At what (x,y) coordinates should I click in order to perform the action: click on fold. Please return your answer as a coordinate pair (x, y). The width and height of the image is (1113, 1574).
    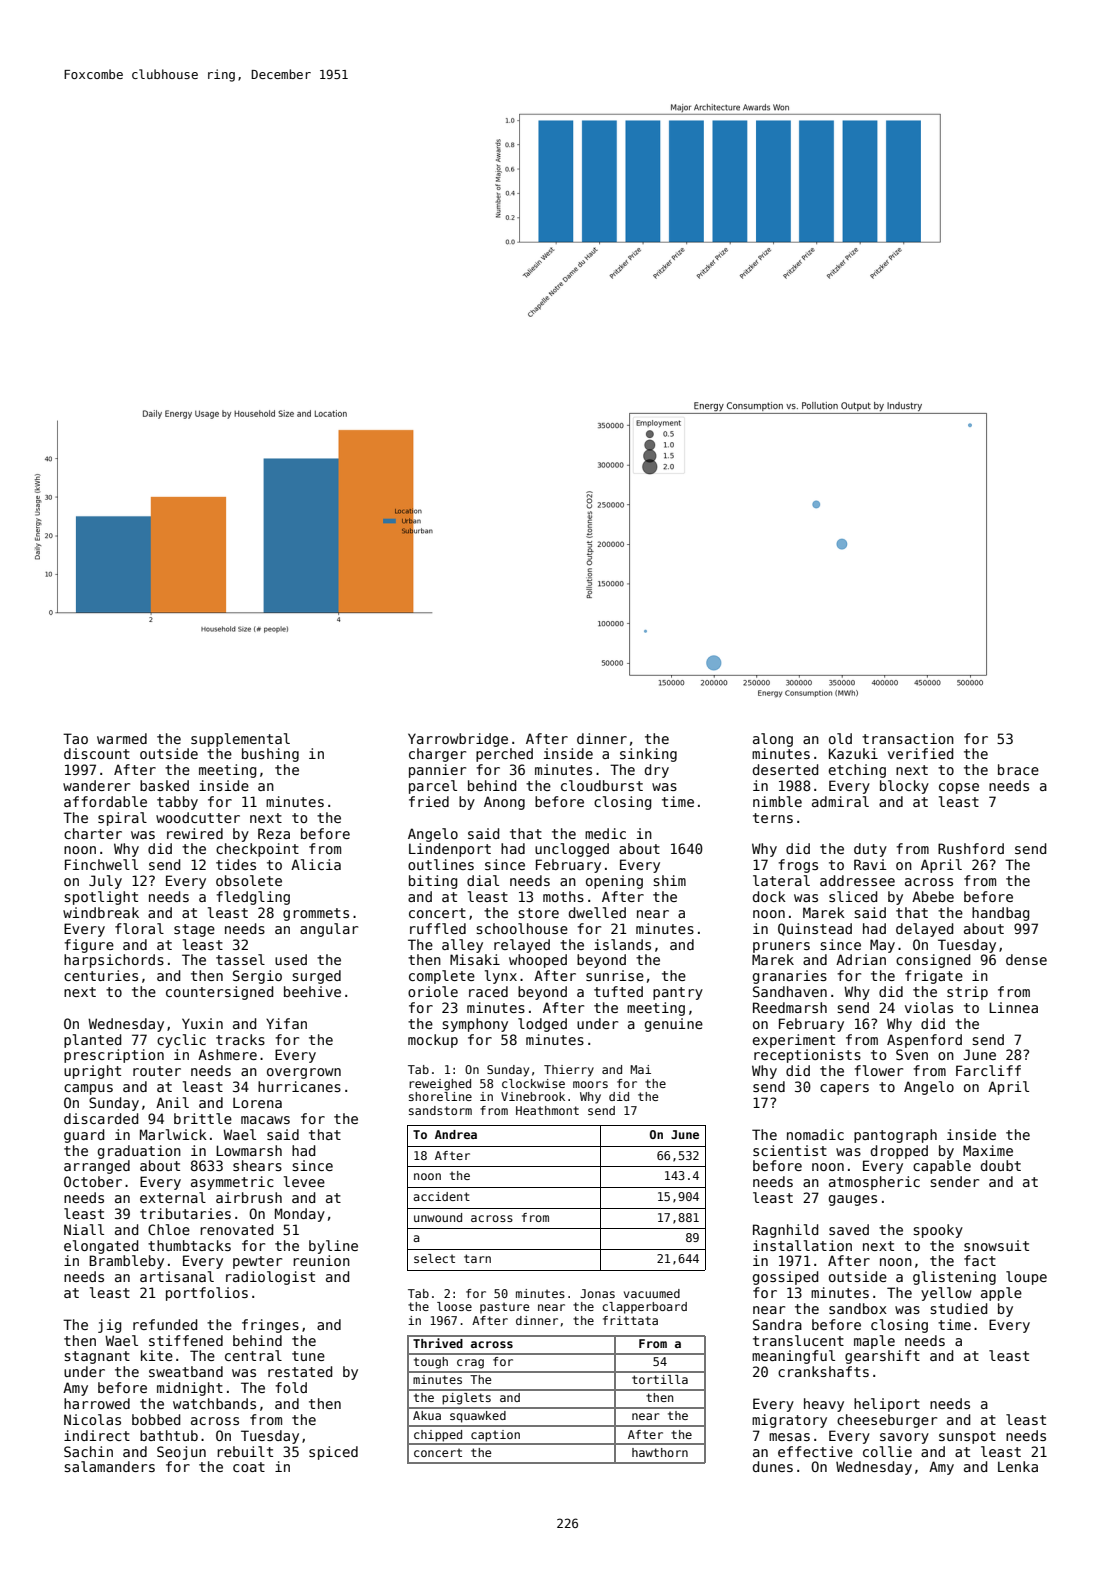
    Looking at the image, I should click on (291, 1387).
